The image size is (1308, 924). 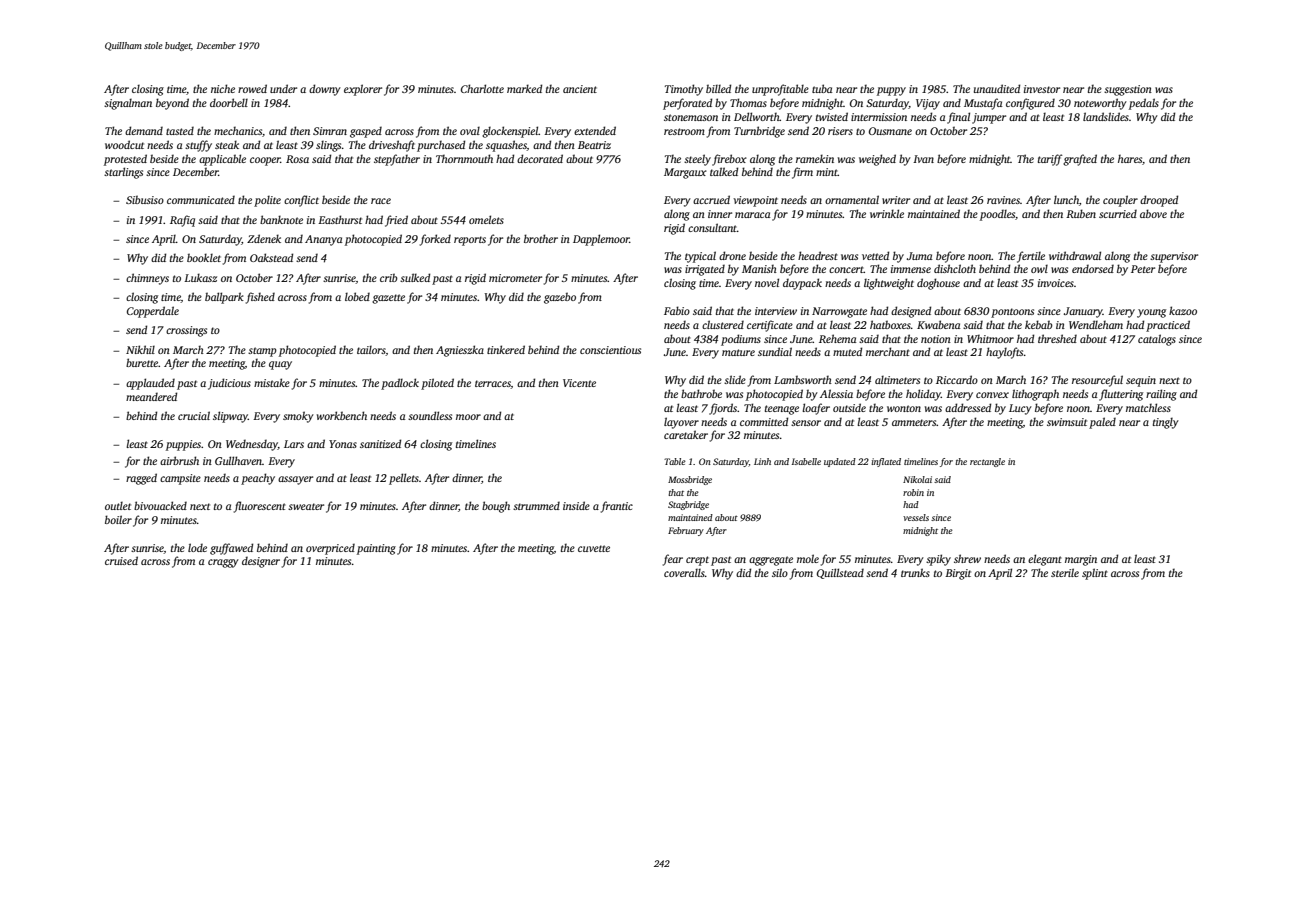 What do you see at coordinates (1148, 407) in the screenshot?
I see `matchless` at bounding box center [1148, 407].
